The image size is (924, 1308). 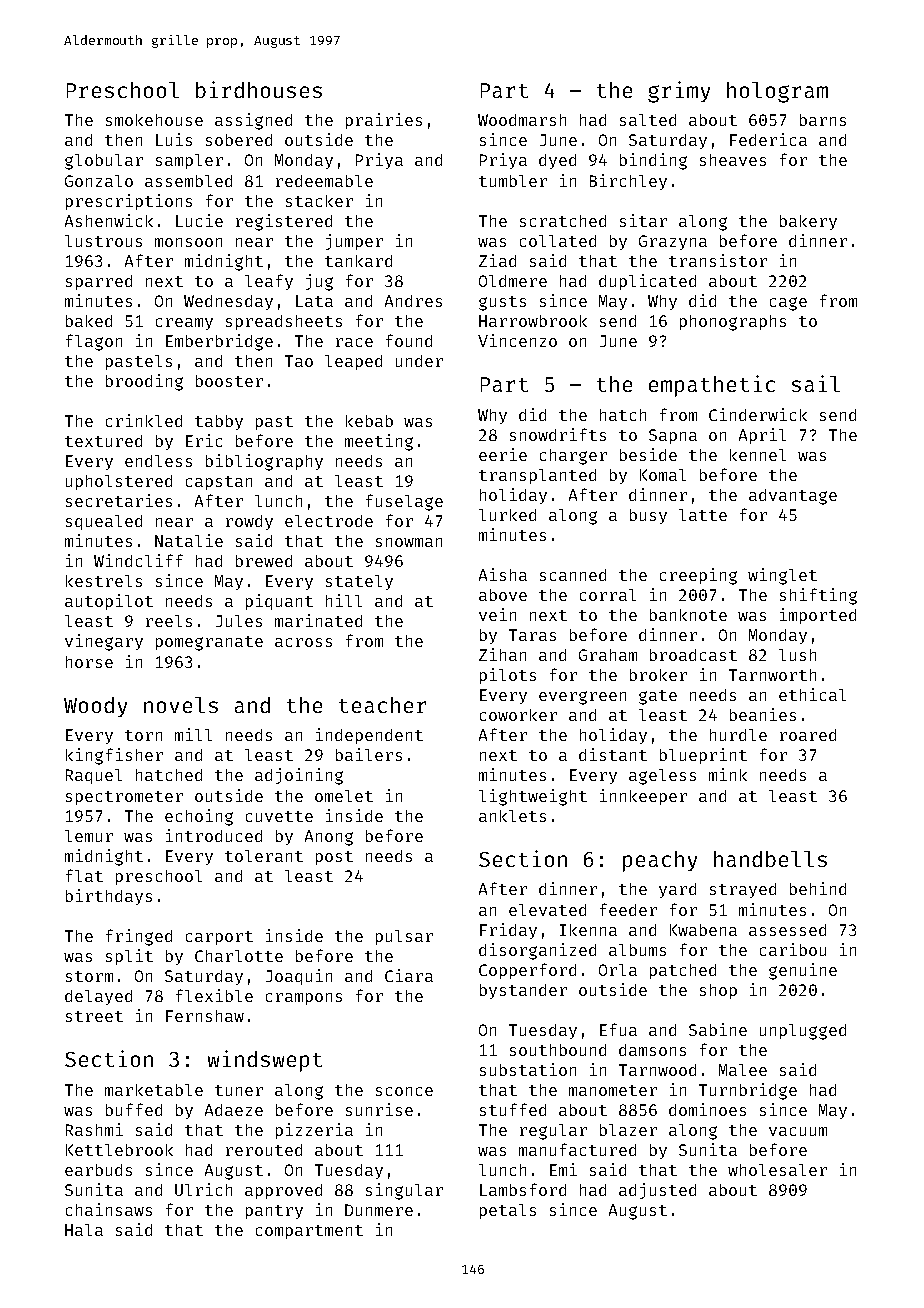 I want to click on vinegary, so click(x=104, y=642).
